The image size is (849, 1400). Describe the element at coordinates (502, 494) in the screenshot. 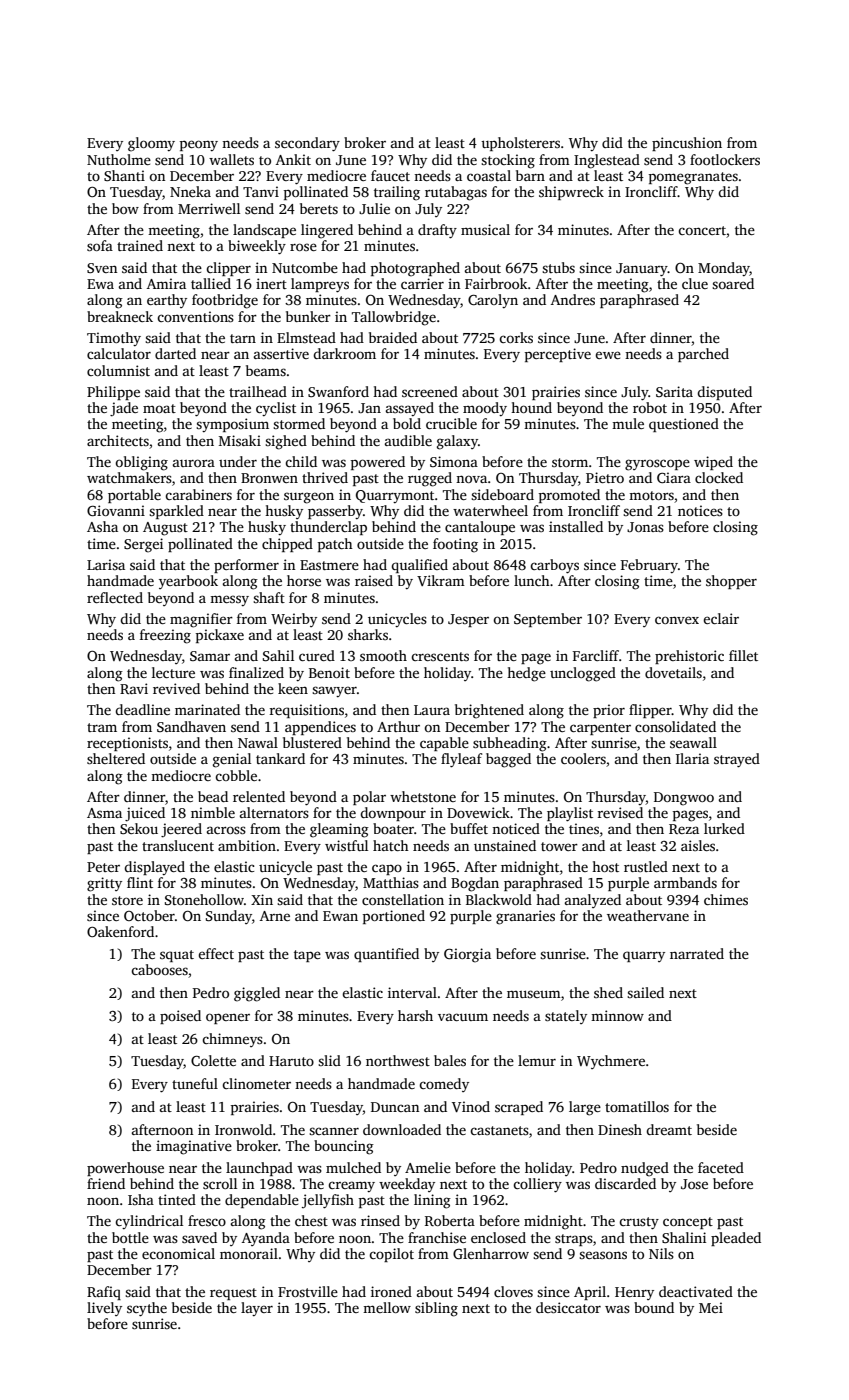

I see `sideboard` at that location.
